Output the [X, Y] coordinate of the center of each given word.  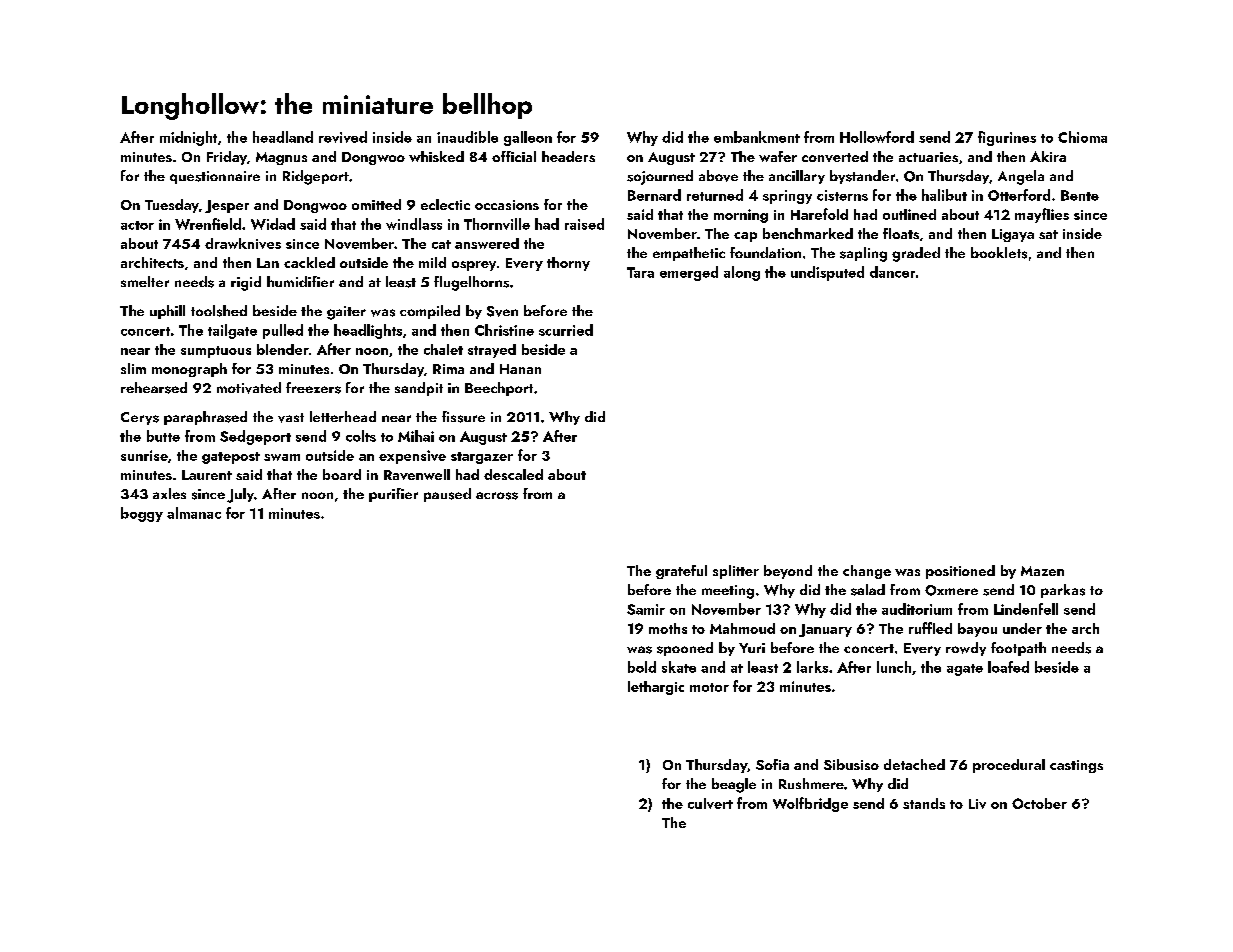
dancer [892, 272]
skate [679, 667]
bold [642, 667]
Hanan [520, 369]
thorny [568, 264]
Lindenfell [1026, 609]
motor [709, 687]
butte [163, 436]
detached [914, 764]
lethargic [656, 688]
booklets [999, 253]
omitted [376, 204]
